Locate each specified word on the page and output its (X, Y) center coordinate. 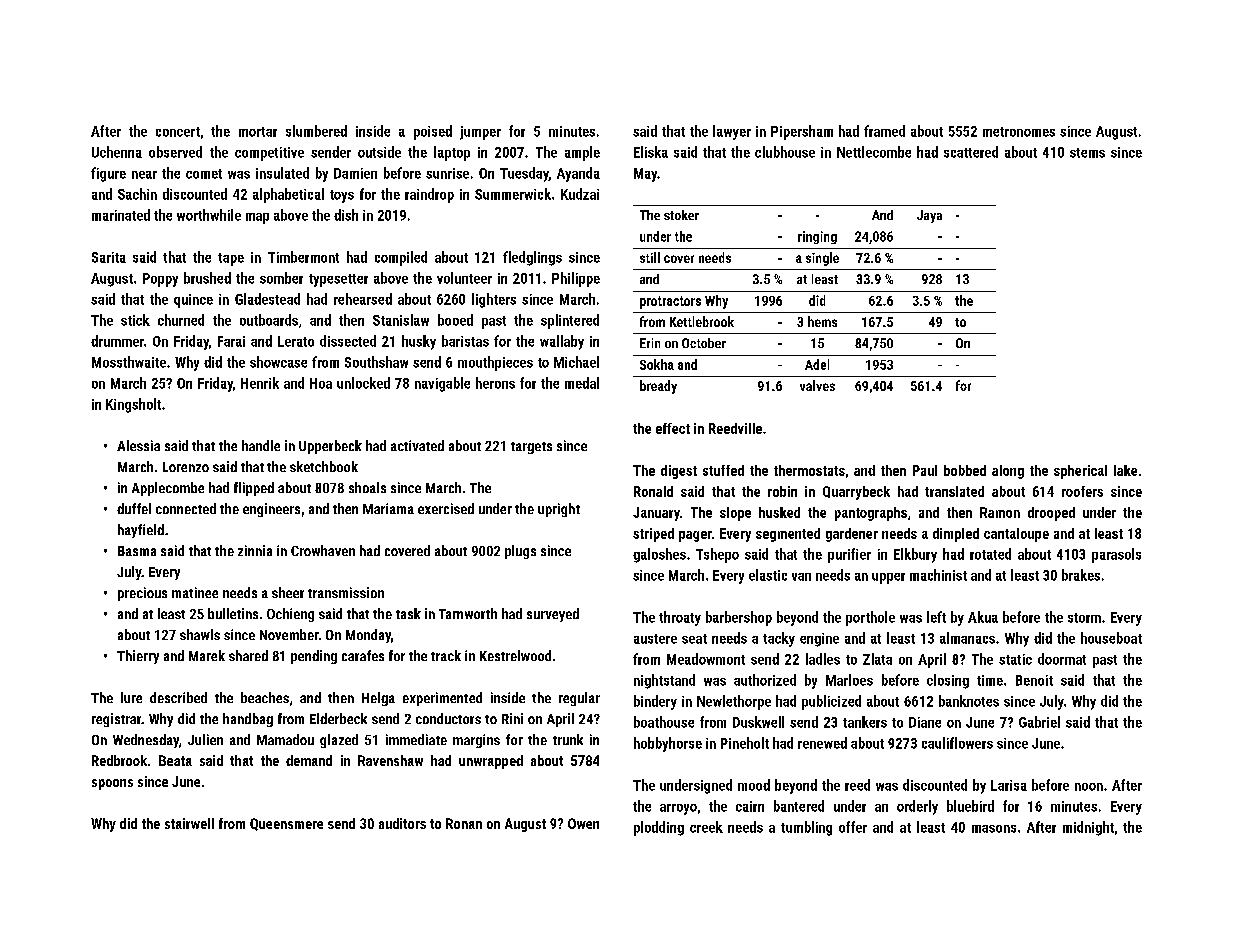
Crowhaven (323, 550)
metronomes (1019, 132)
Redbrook (119, 760)
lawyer (732, 132)
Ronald (653, 491)
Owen (583, 823)
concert (178, 132)
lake (1125, 470)
